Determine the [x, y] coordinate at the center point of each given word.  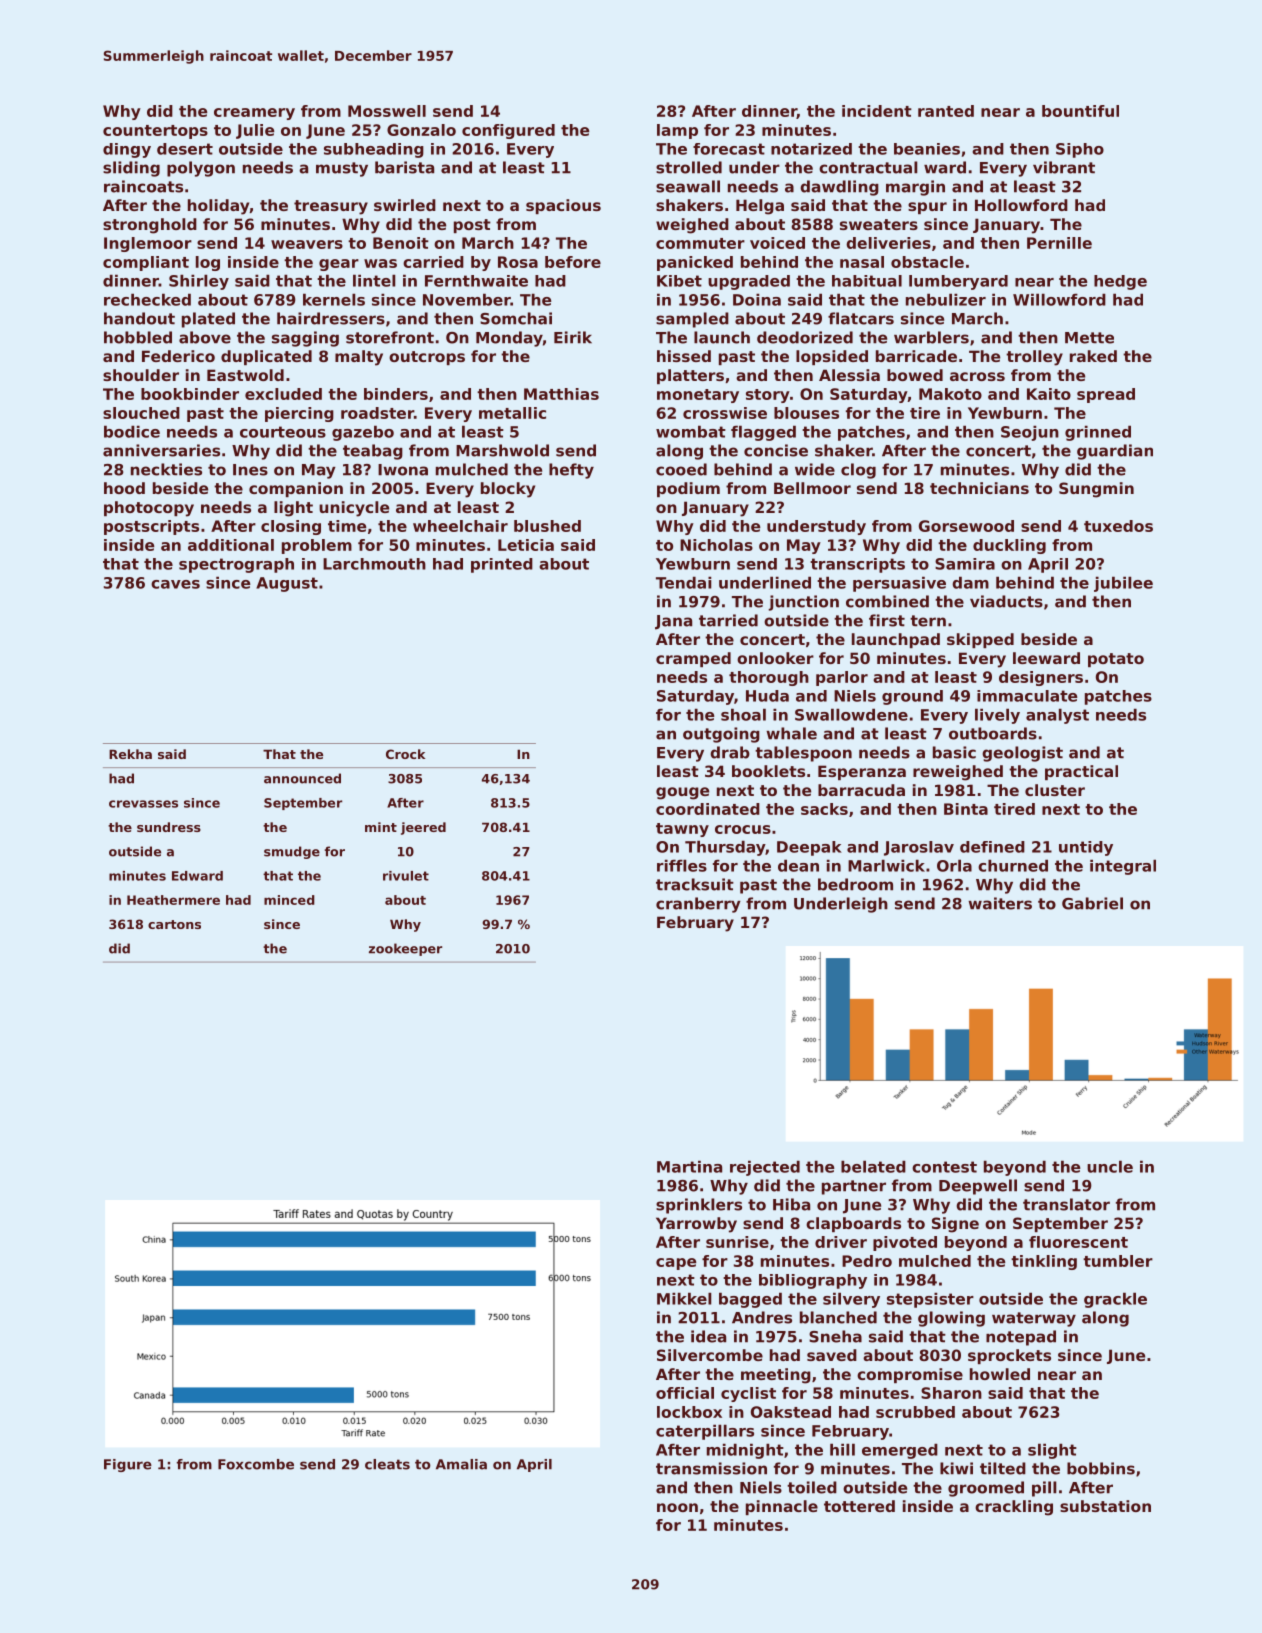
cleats [387, 1464]
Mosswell [387, 111]
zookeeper [405, 949]
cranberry [698, 905]
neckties [166, 469]
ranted [946, 111]
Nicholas [716, 545]
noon [677, 1507]
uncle [1110, 1167]
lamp [677, 131]
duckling [1009, 546]
